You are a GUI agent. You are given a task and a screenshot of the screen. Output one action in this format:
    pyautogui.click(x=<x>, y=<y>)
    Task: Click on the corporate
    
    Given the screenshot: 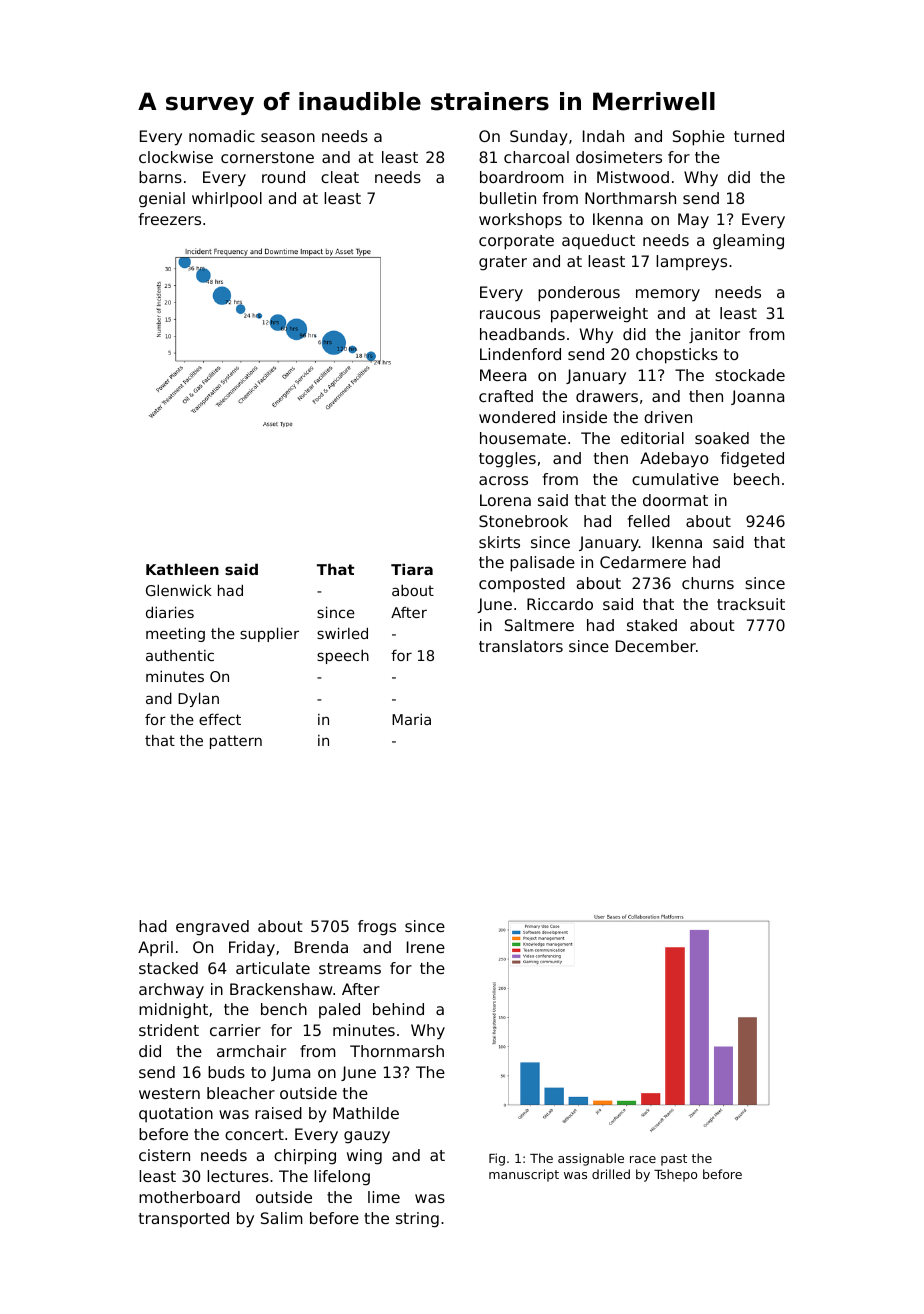 What is the action you would take?
    pyautogui.click(x=516, y=242)
